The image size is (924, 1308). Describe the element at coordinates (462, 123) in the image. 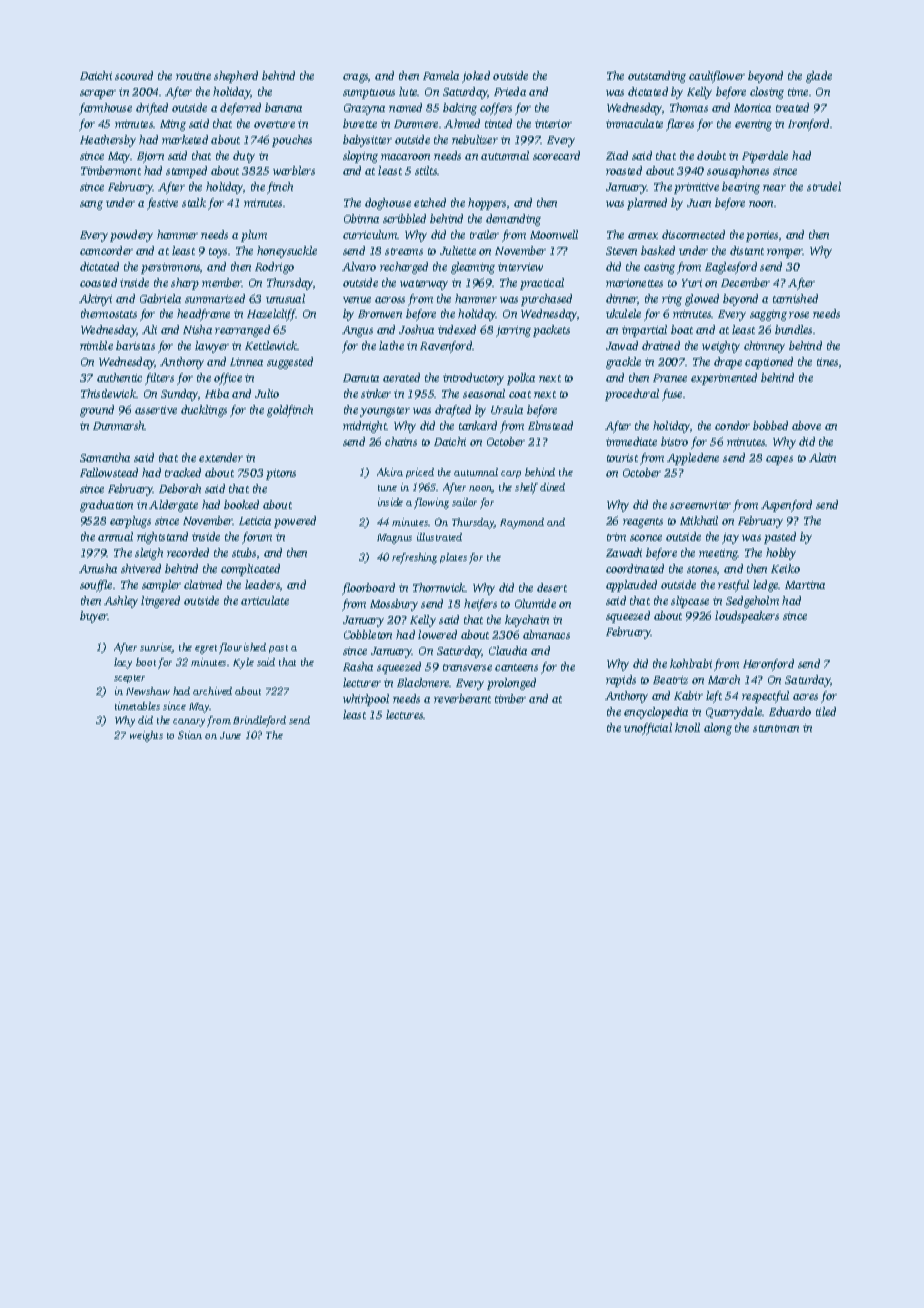

I see `Ahmed` at that location.
